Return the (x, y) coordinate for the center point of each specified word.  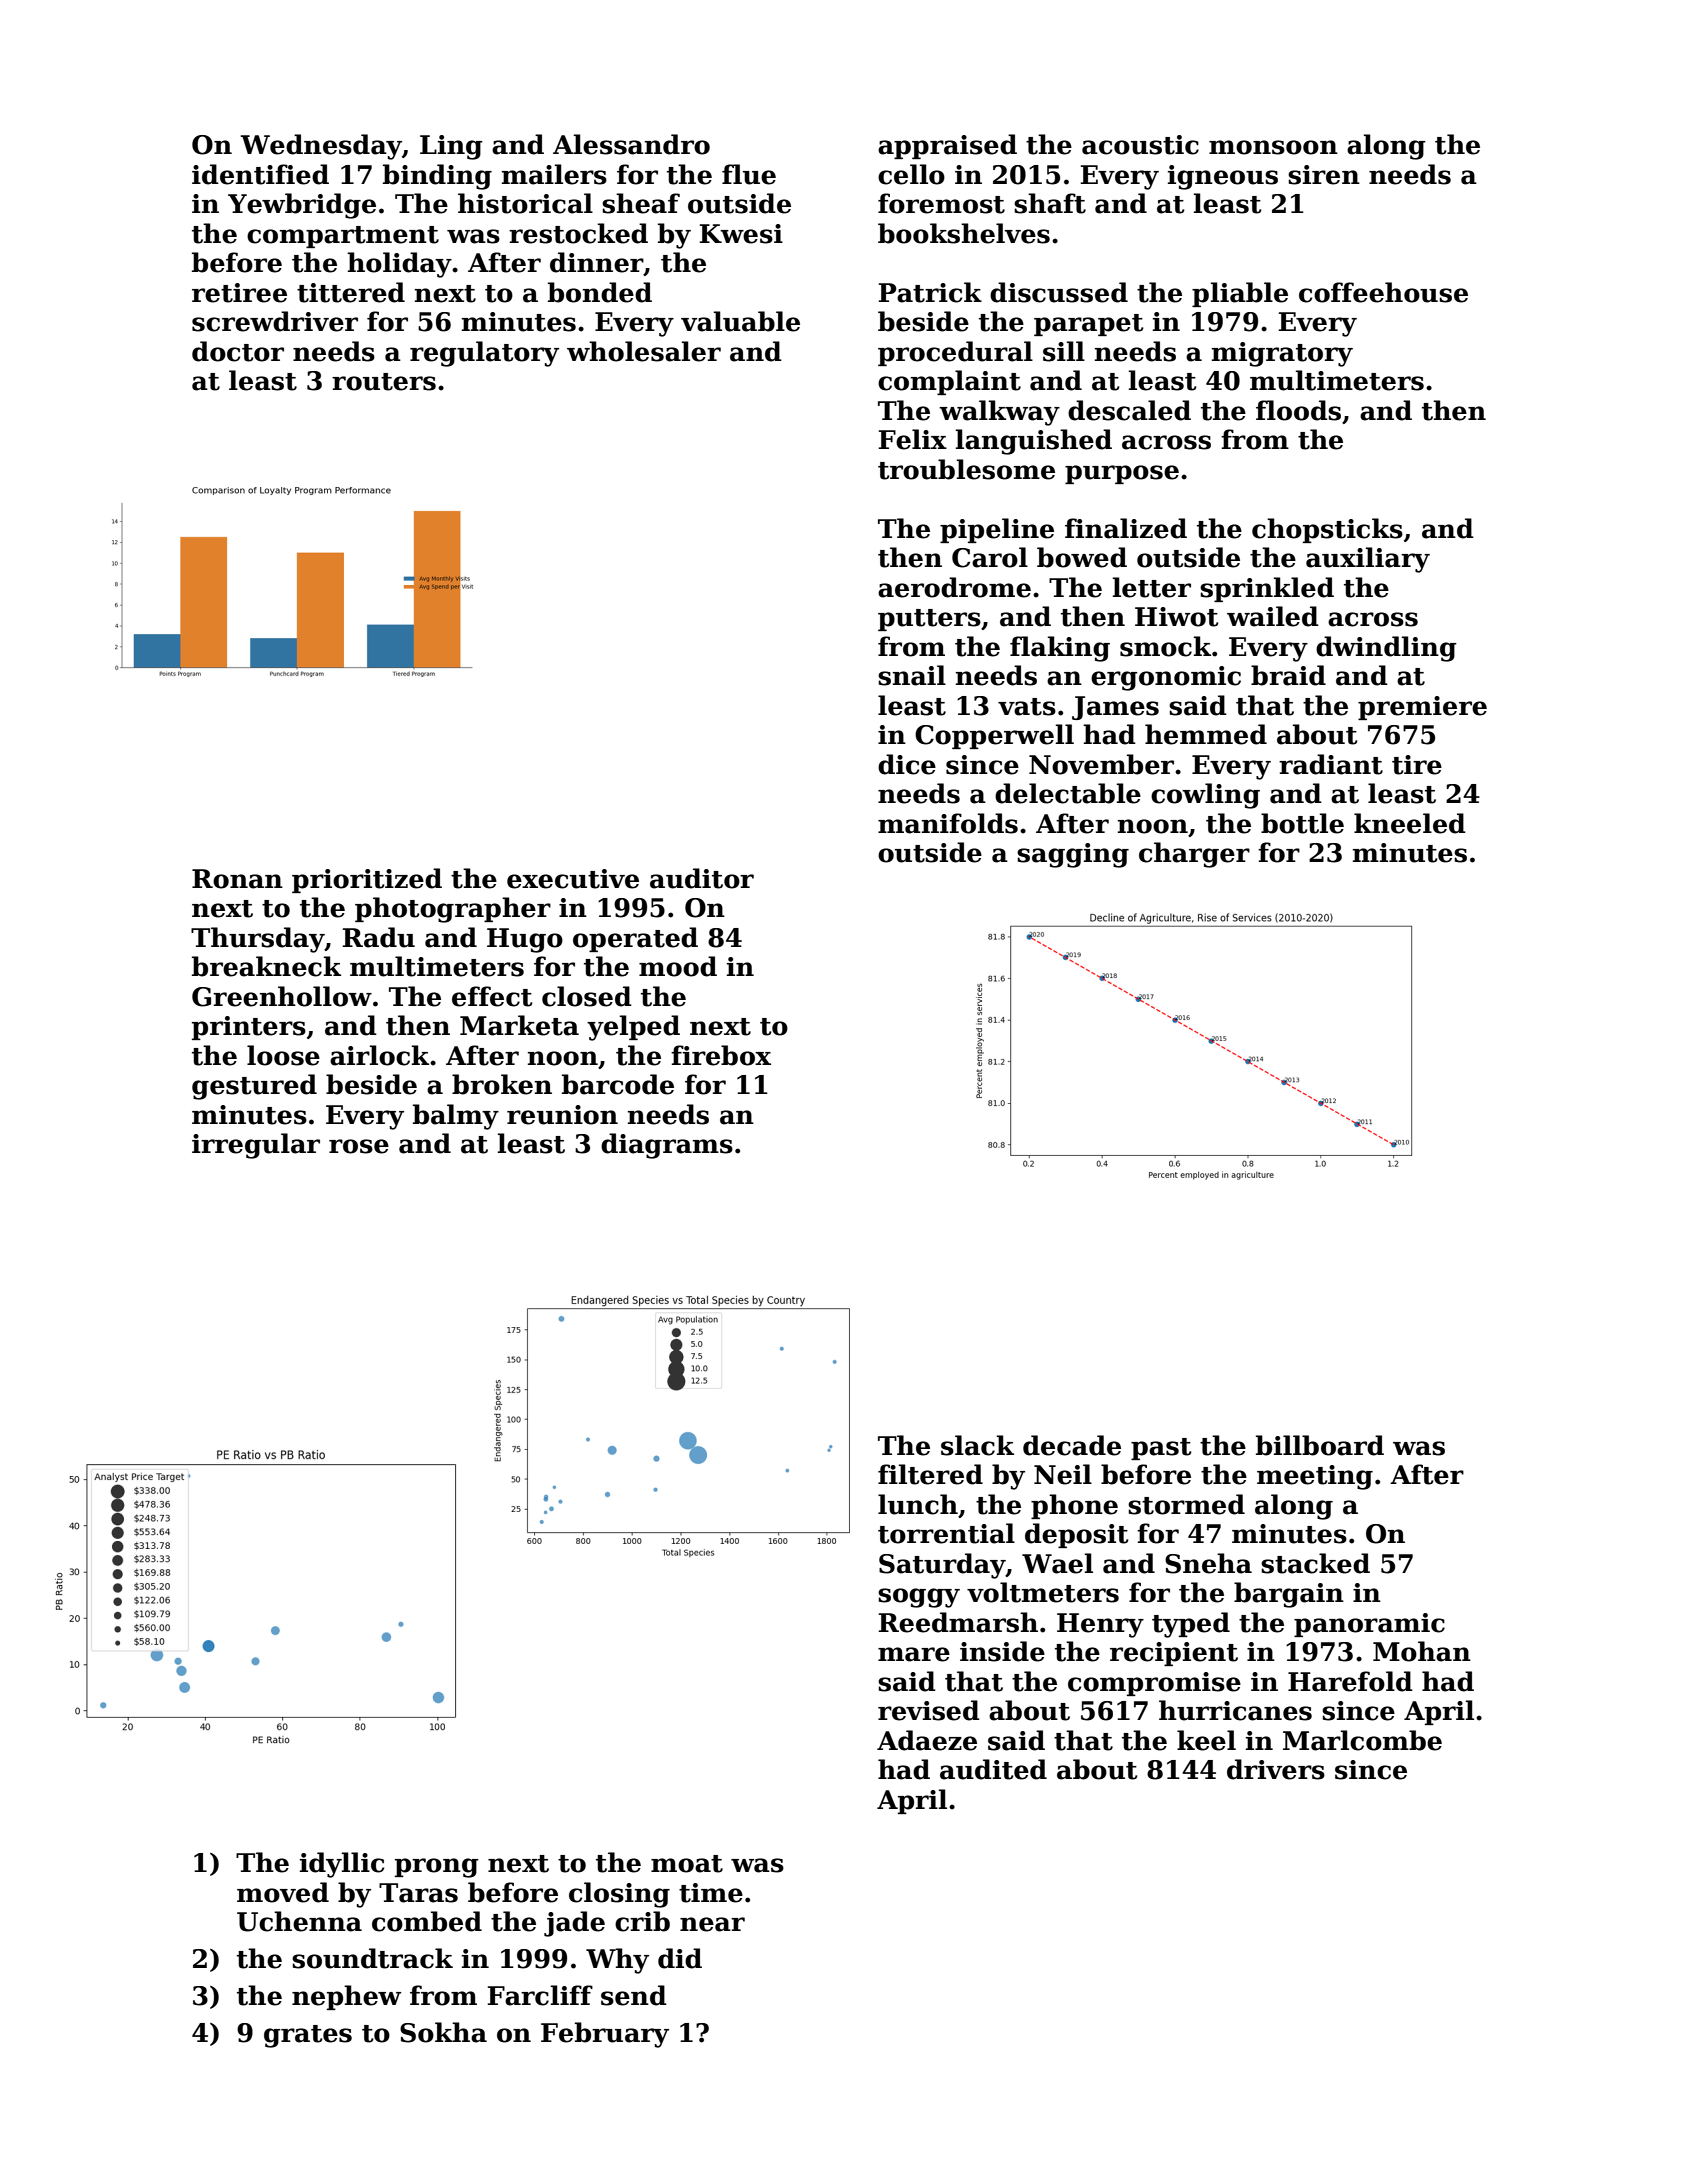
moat (687, 1864)
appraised (947, 146)
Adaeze (927, 1740)
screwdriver (275, 321)
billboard (1320, 1445)
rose (359, 1146)
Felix (913, 439)
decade (1072, 1445)
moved (283, 1892)
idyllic (342, 1865)
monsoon (1273, 147)
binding (437, 177)
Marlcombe (1362, 1740)
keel (1206, 1740)
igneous (1223, 177)
